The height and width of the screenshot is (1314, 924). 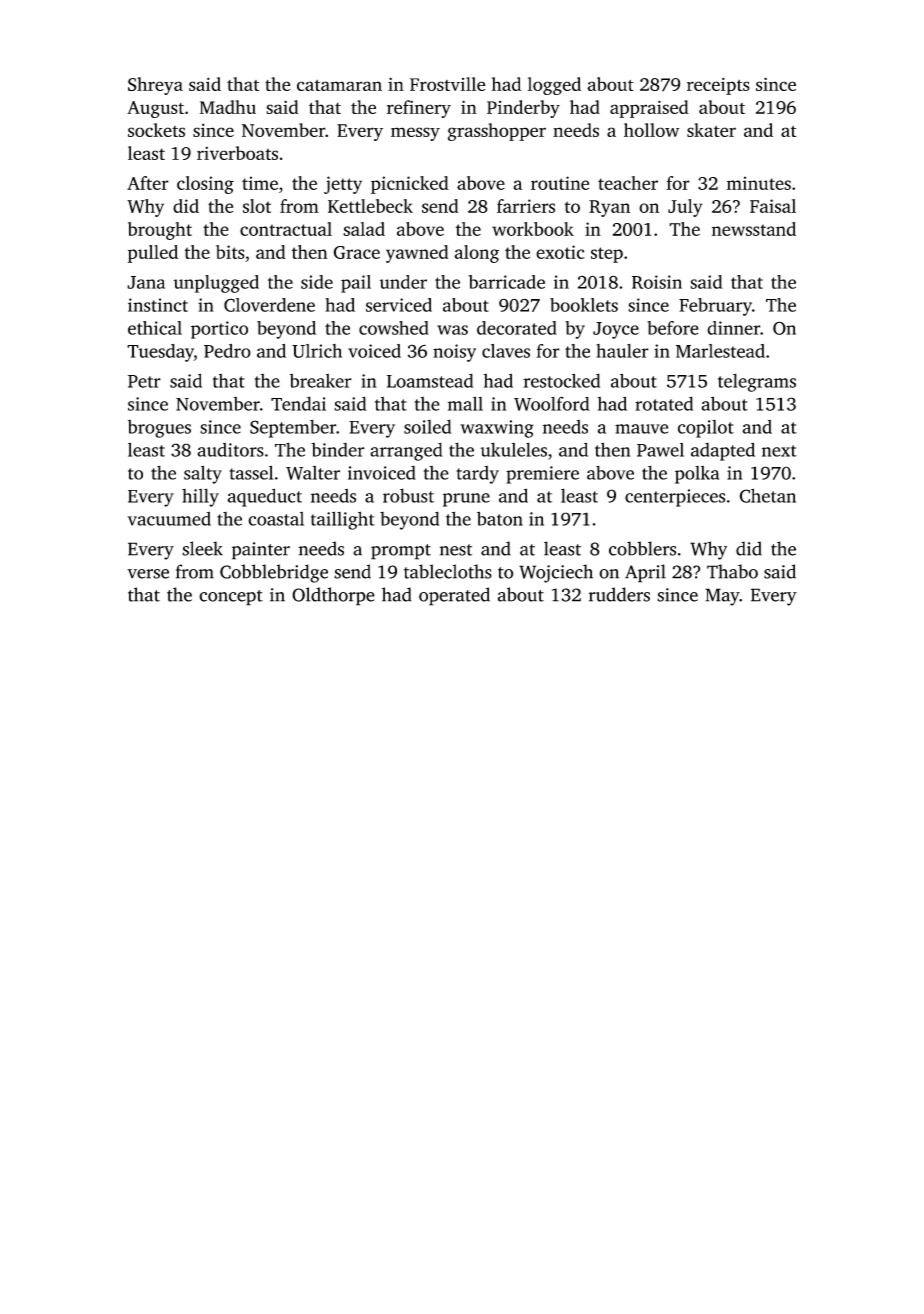 I want to click on polka, so click(x=697, y=475).
